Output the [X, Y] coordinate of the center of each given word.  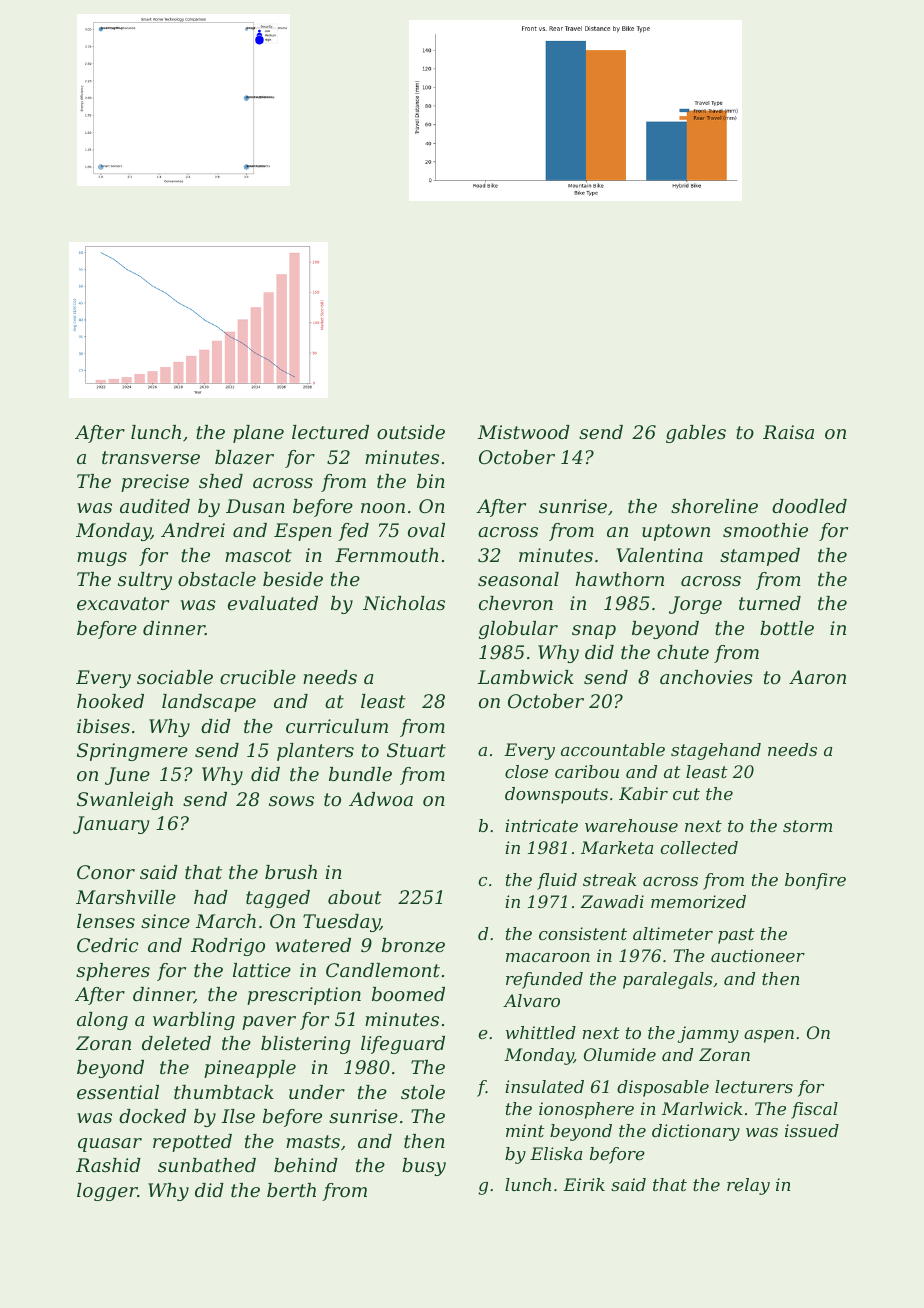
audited [155, 506]
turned [770, 603]
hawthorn [619, 579]
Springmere [132, 752]
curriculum [337, 726]
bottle [787, 628]
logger [107, 1192]
